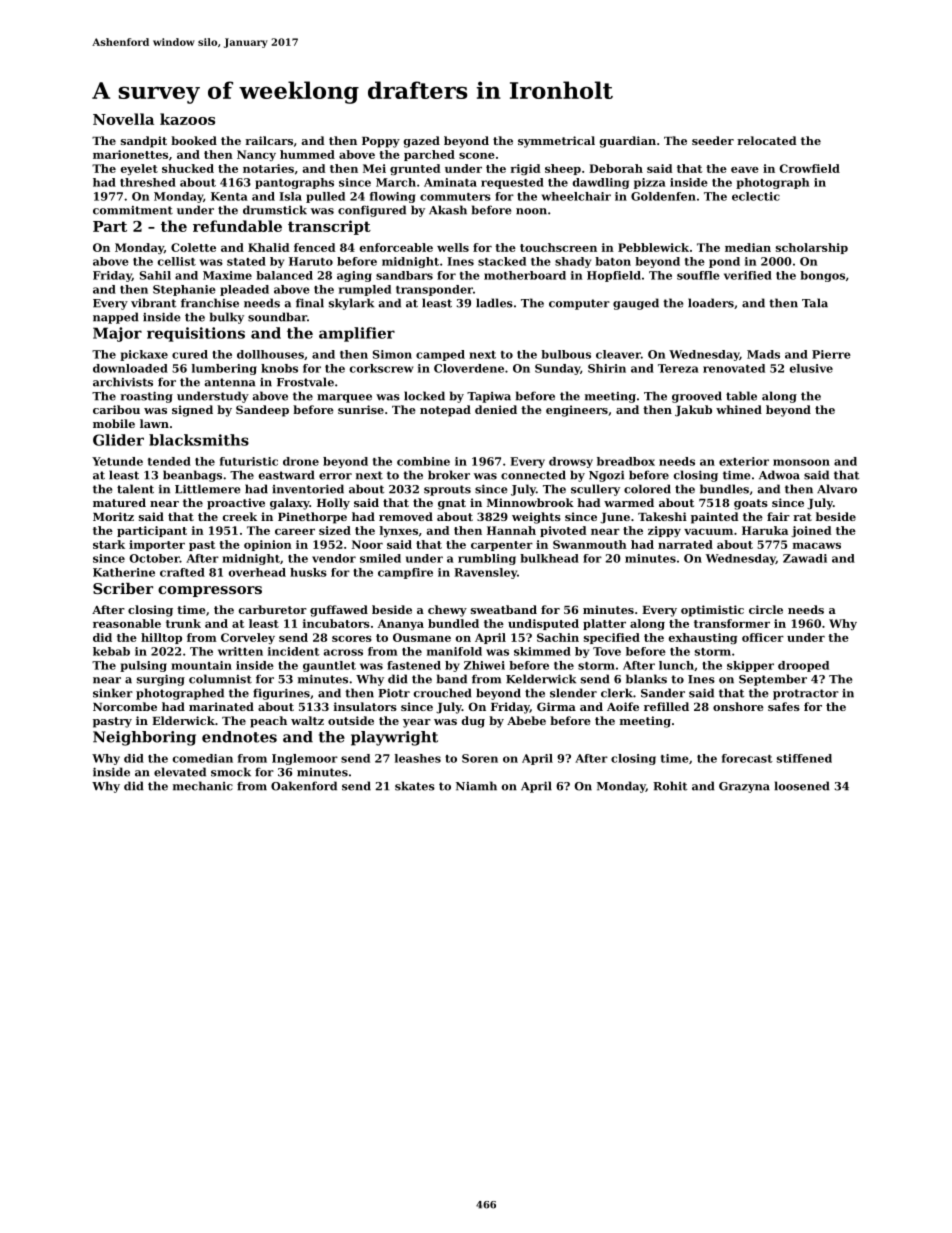  Describe the element at coordinates (229, 196) in the document. I see `Kenta` at that location.
